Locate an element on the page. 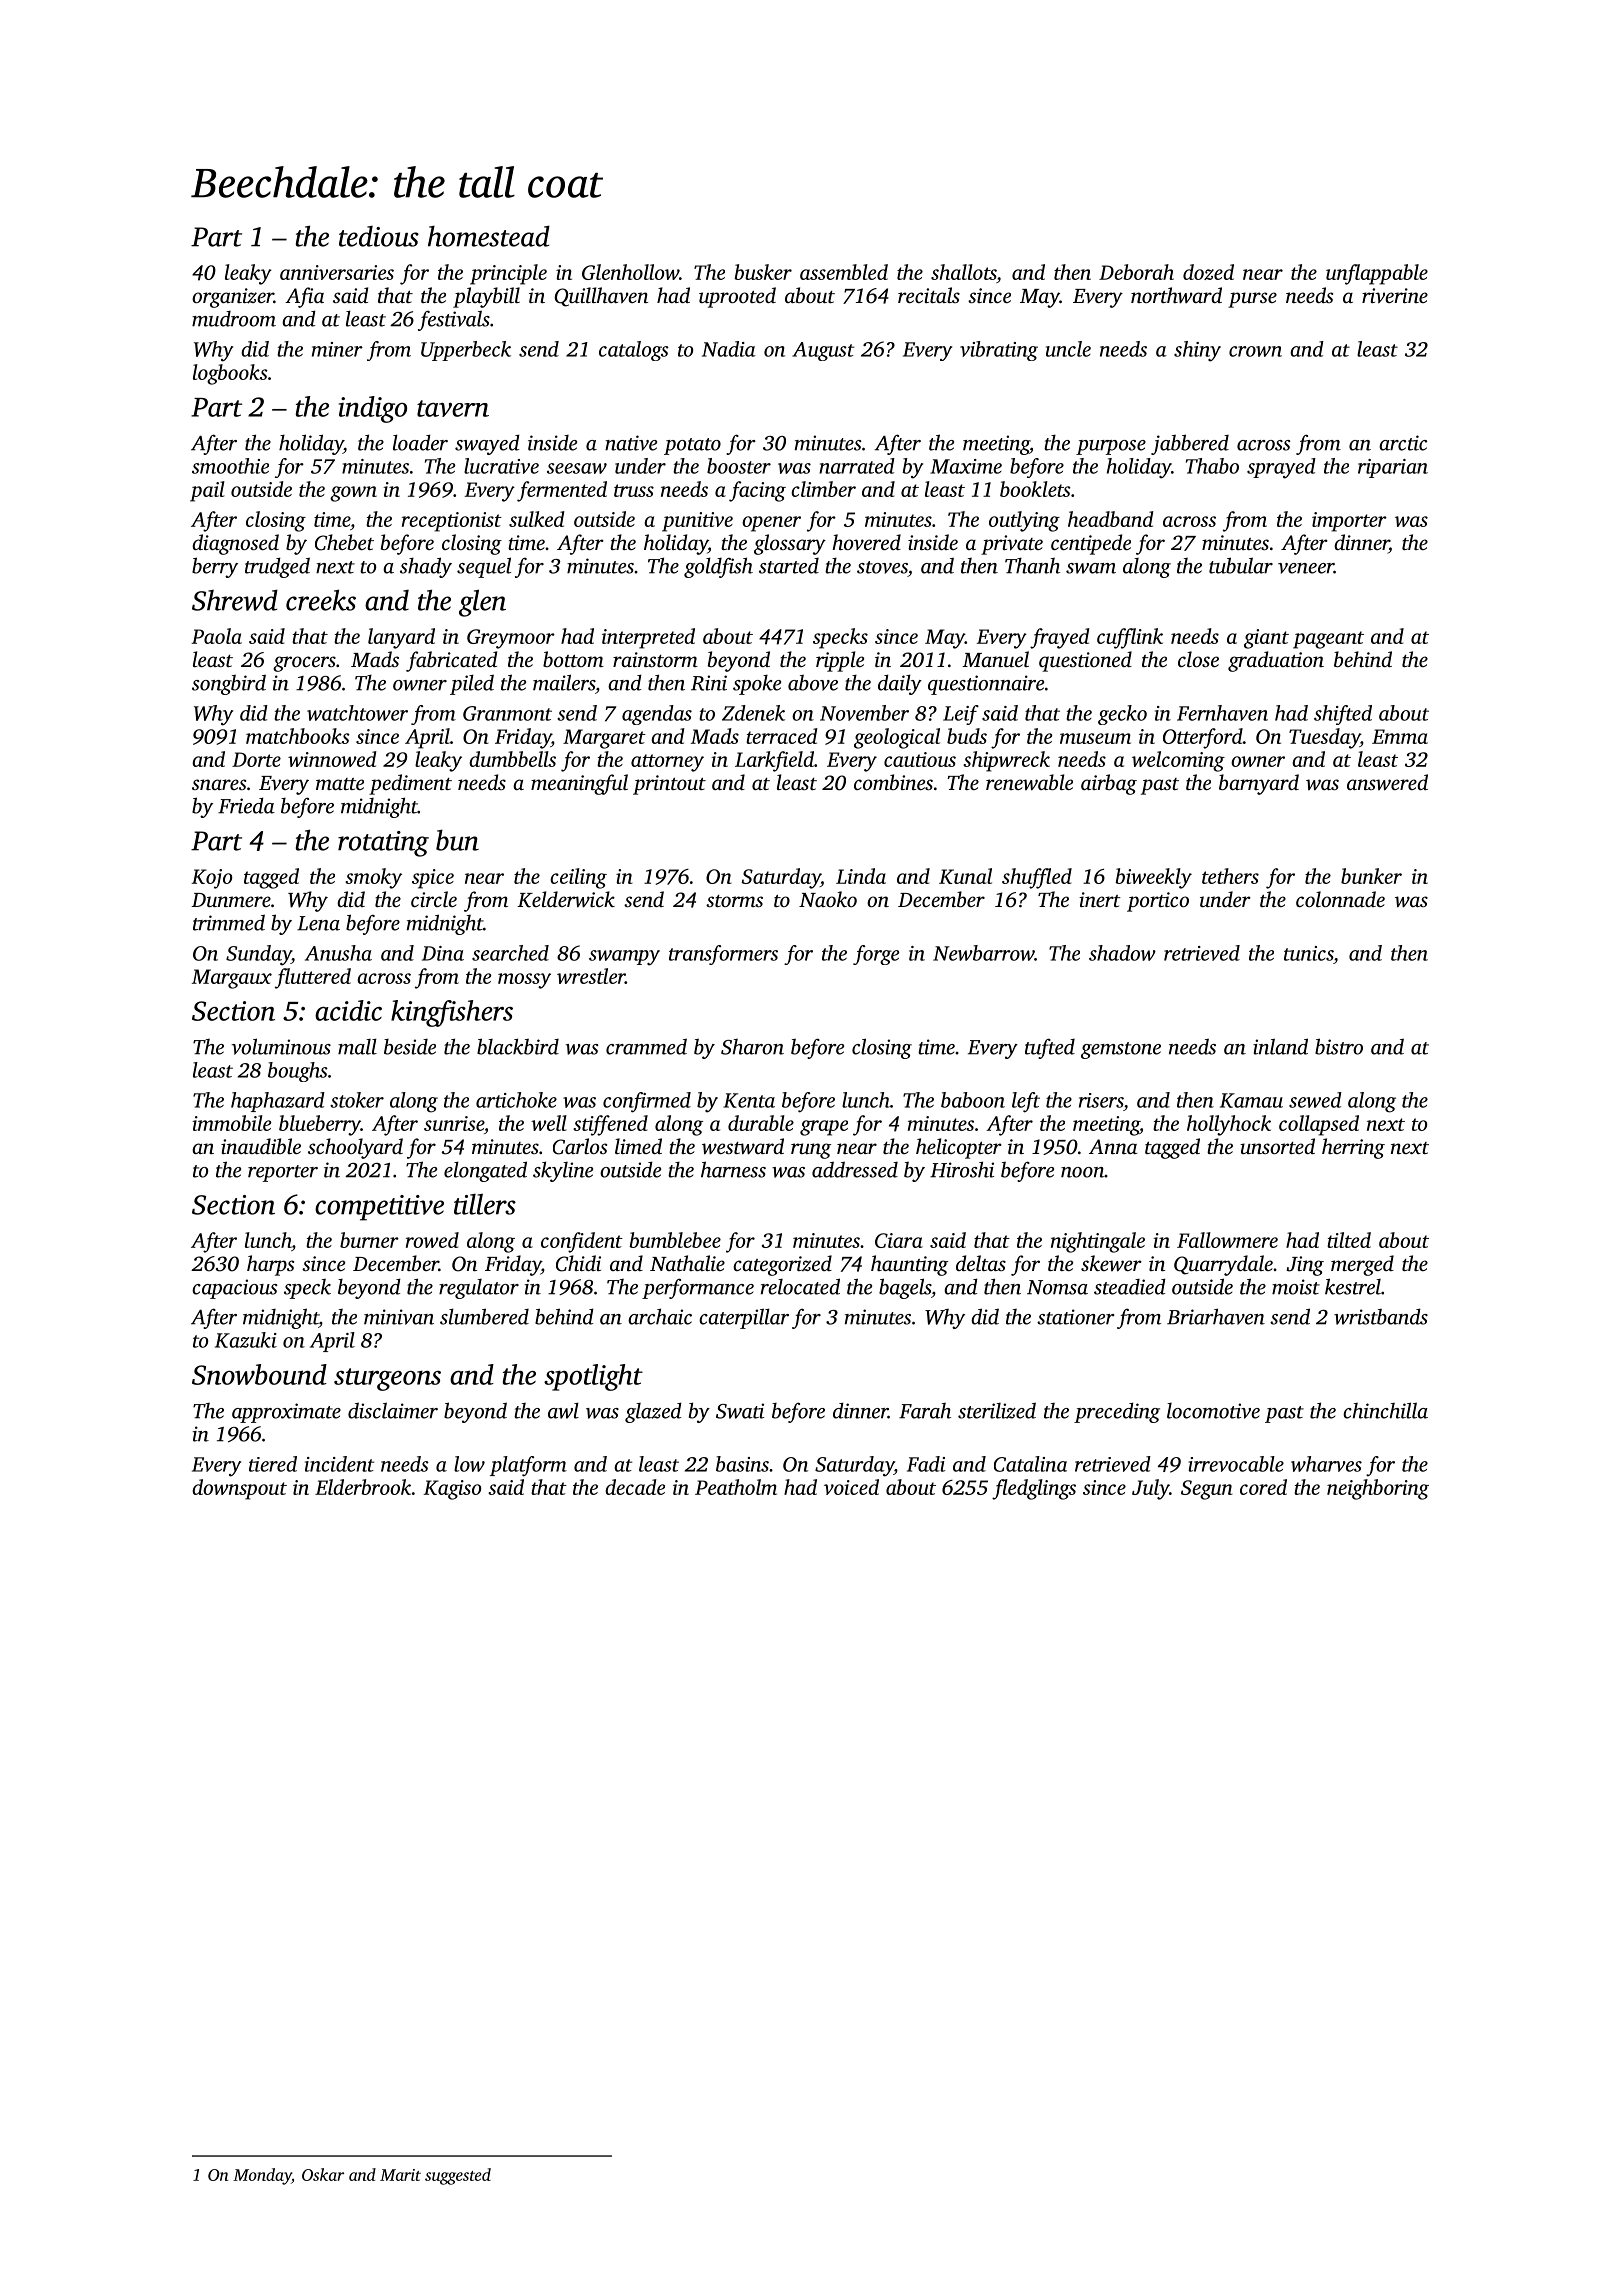  decade is located at coordinates (635, 1487).
